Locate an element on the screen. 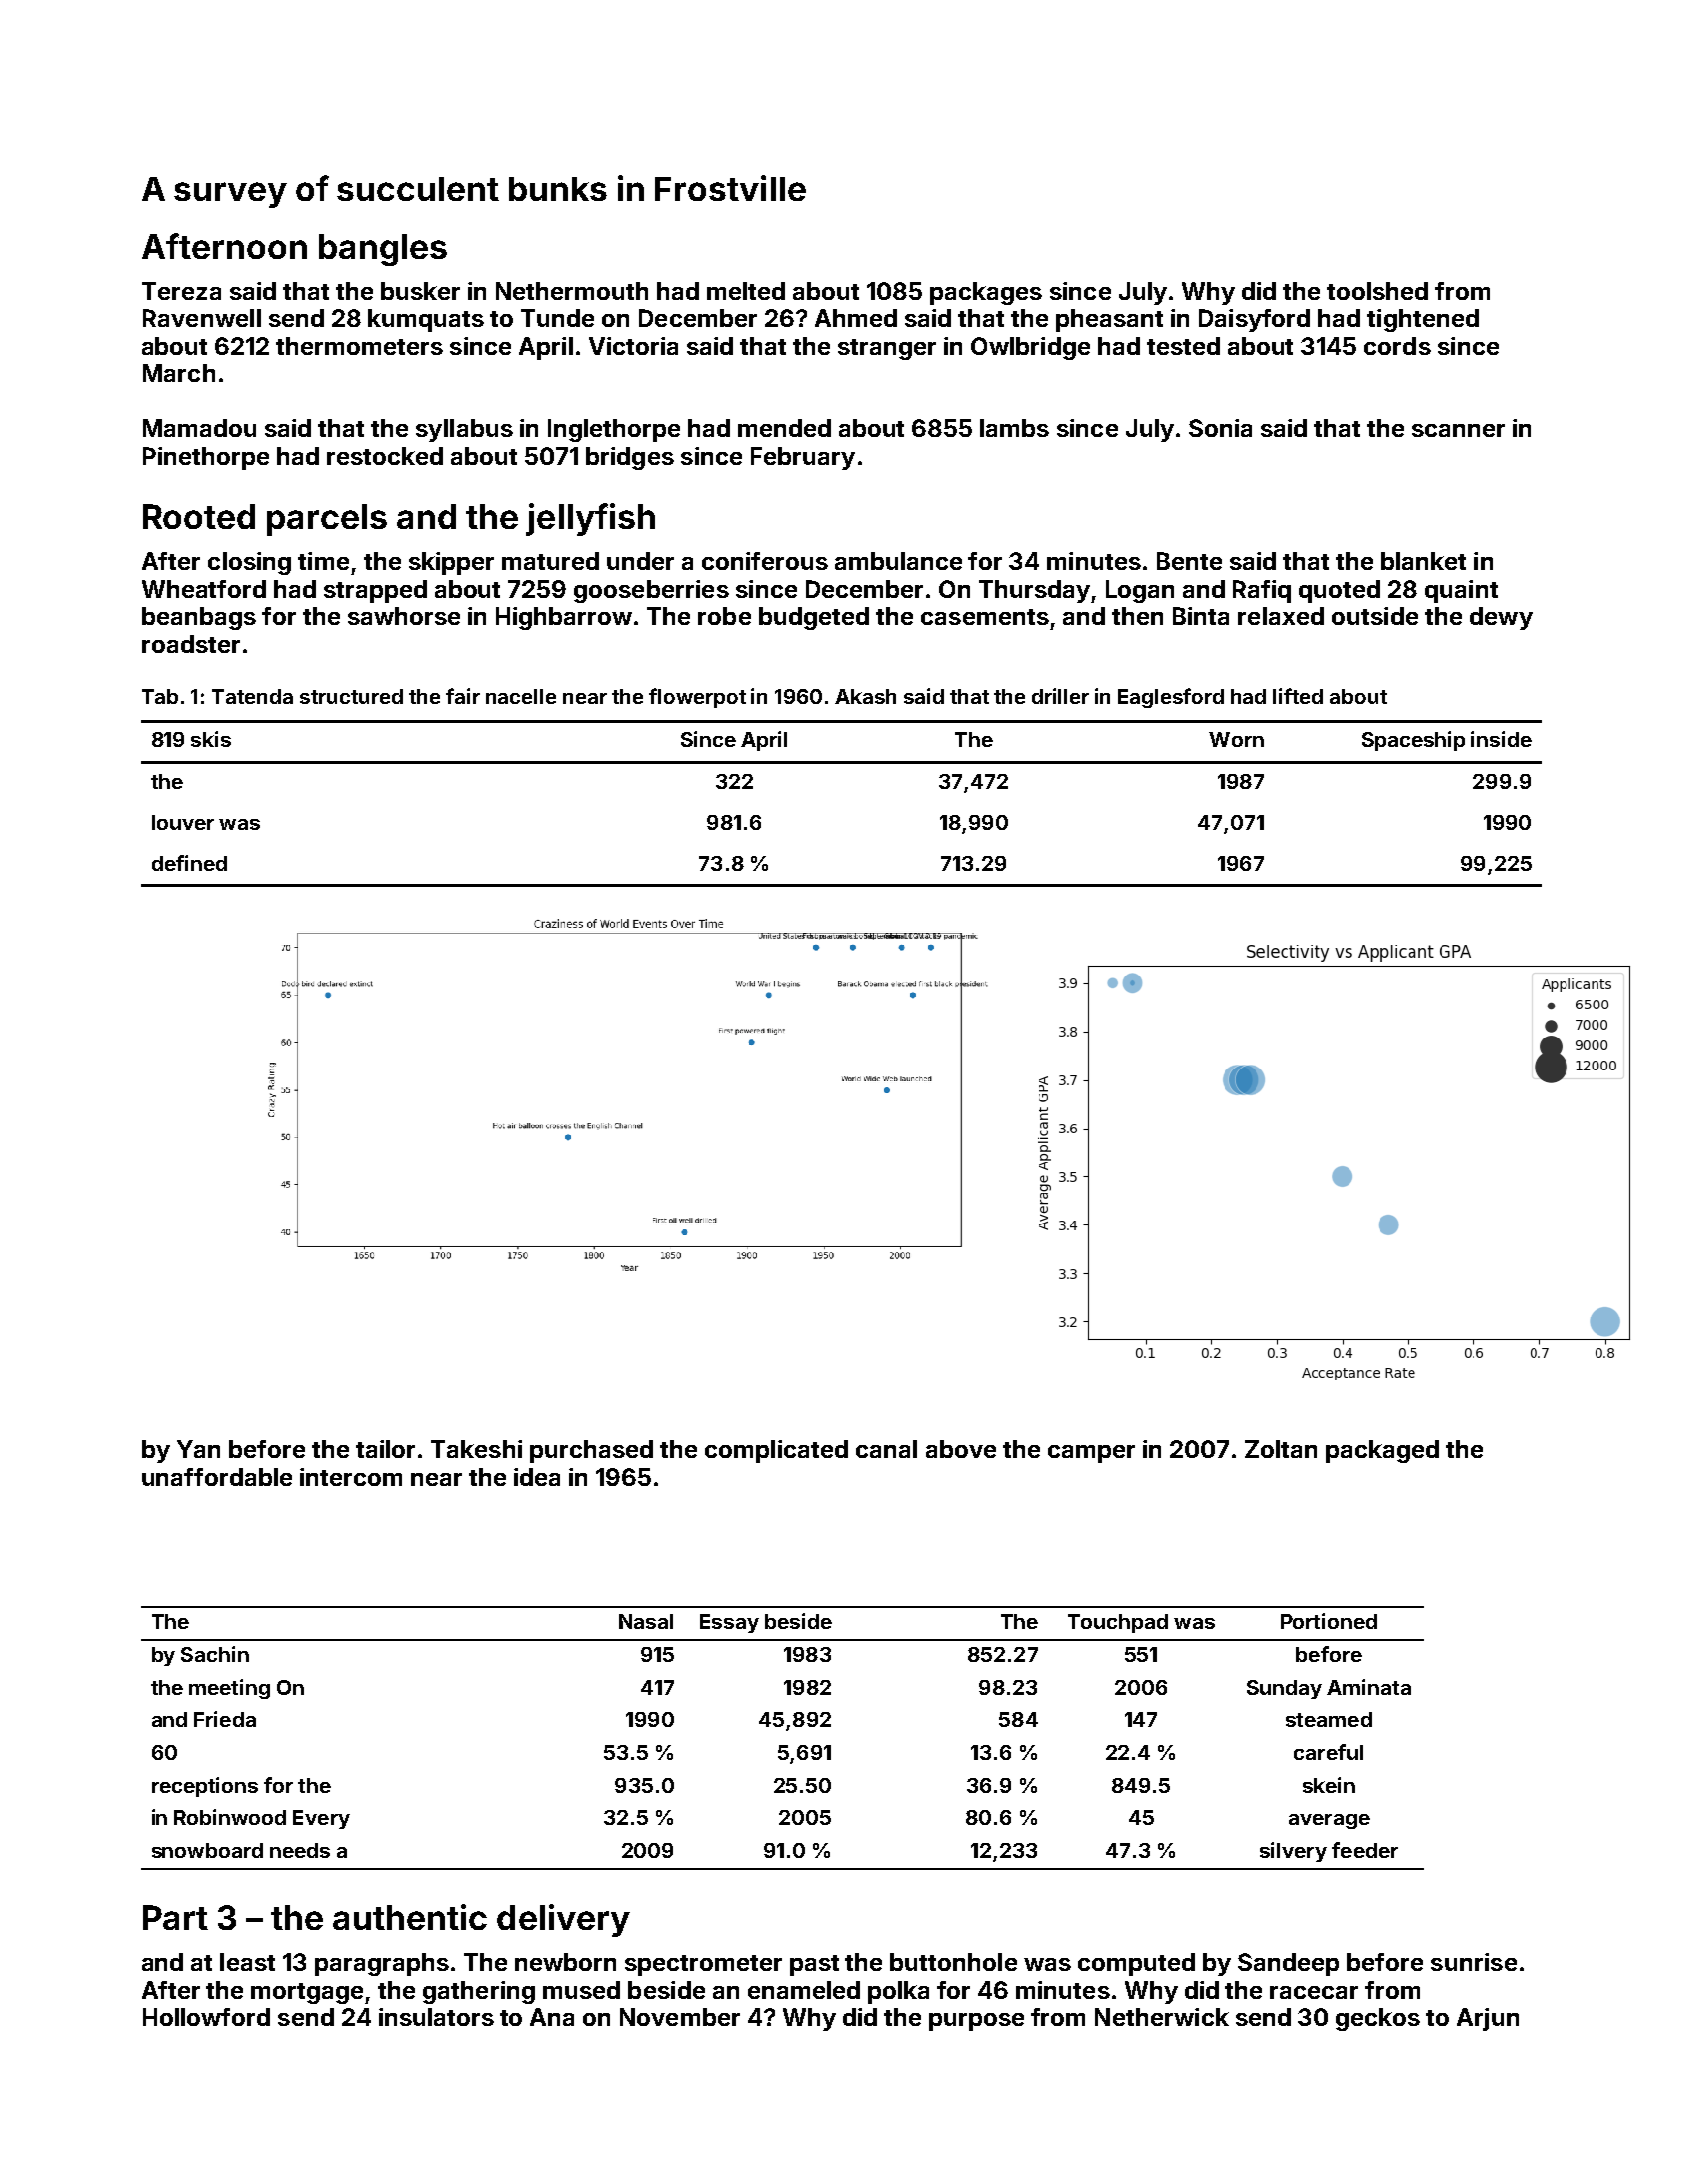  flowerpot is located at coordinates (697, 698).
